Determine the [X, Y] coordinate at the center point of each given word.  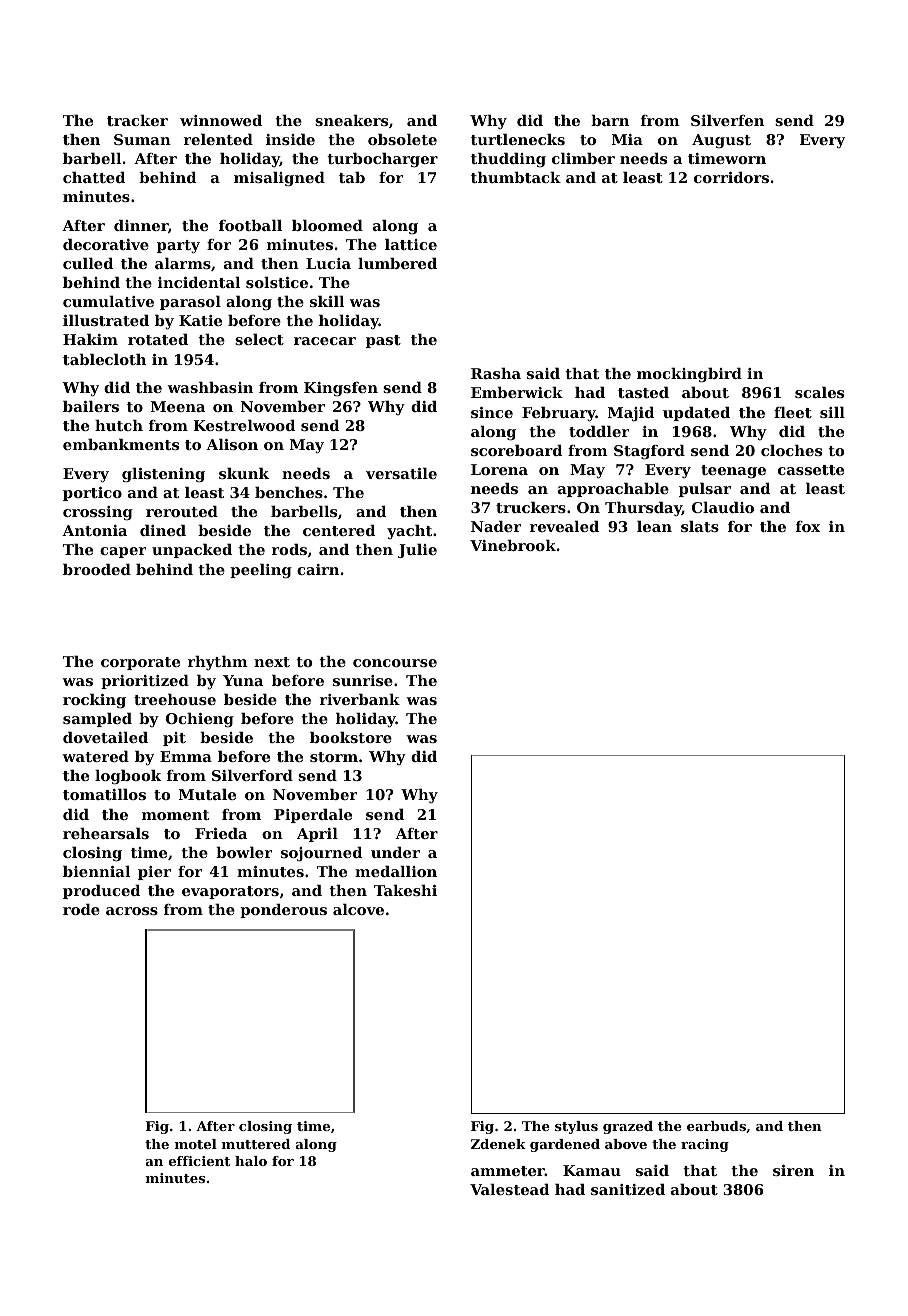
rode [81, 909]
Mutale [207, 794]
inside [290, 139]
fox [808, 526]
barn [610, 120]
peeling [261, 571]
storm [334, 757]
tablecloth [104, 359]
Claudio [723, 507]
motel [196, 1144]
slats [700, 526]
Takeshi [405, 890]
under [395, 852]
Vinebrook [513, 545]
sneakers [351, 120]
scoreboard [516, 450]
